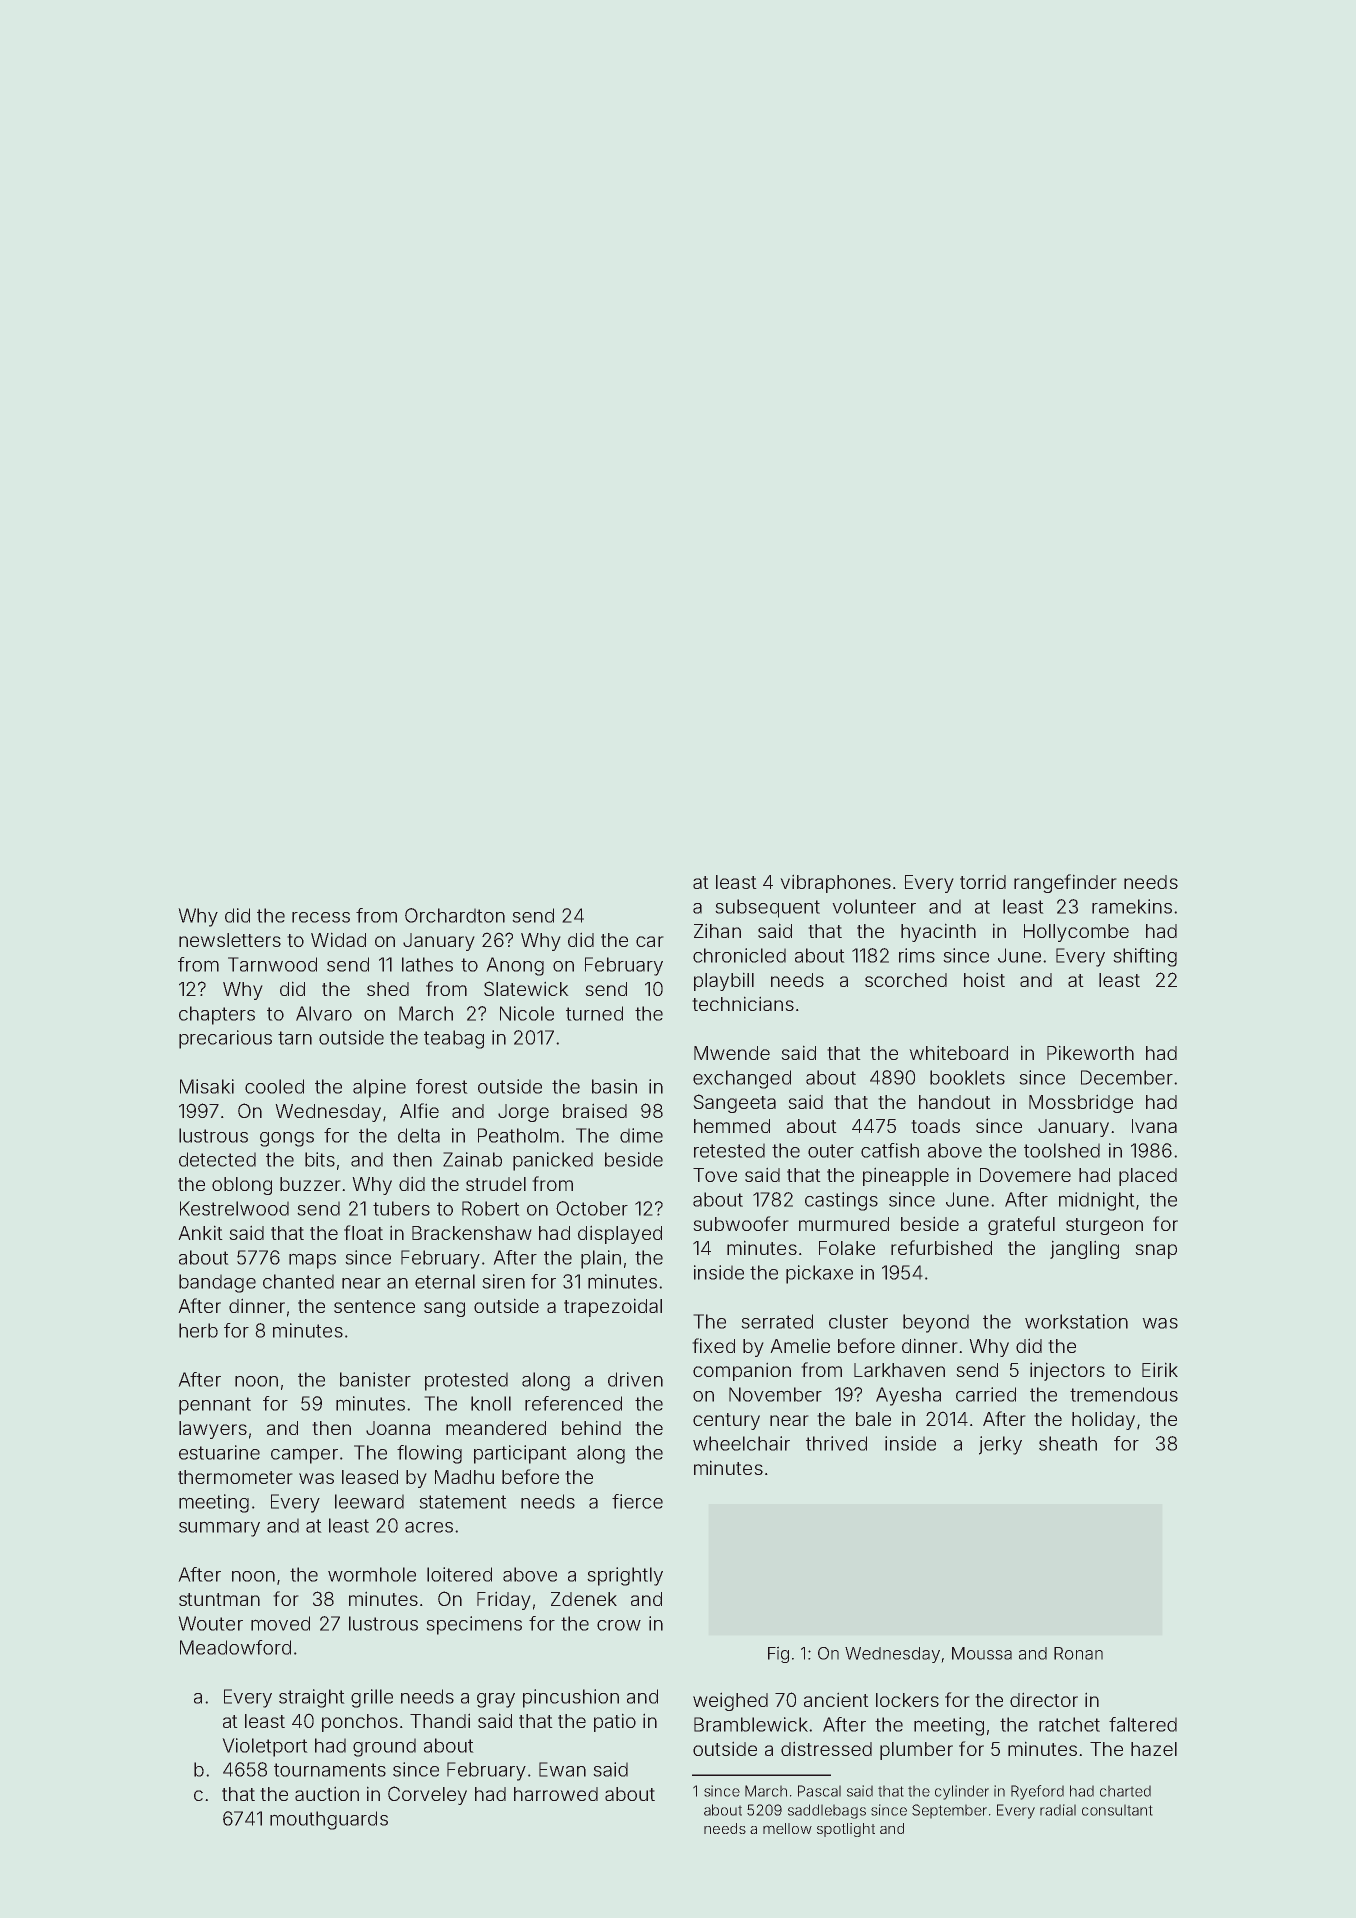  I want to click on trapezoidal, so click(613, 1307).
